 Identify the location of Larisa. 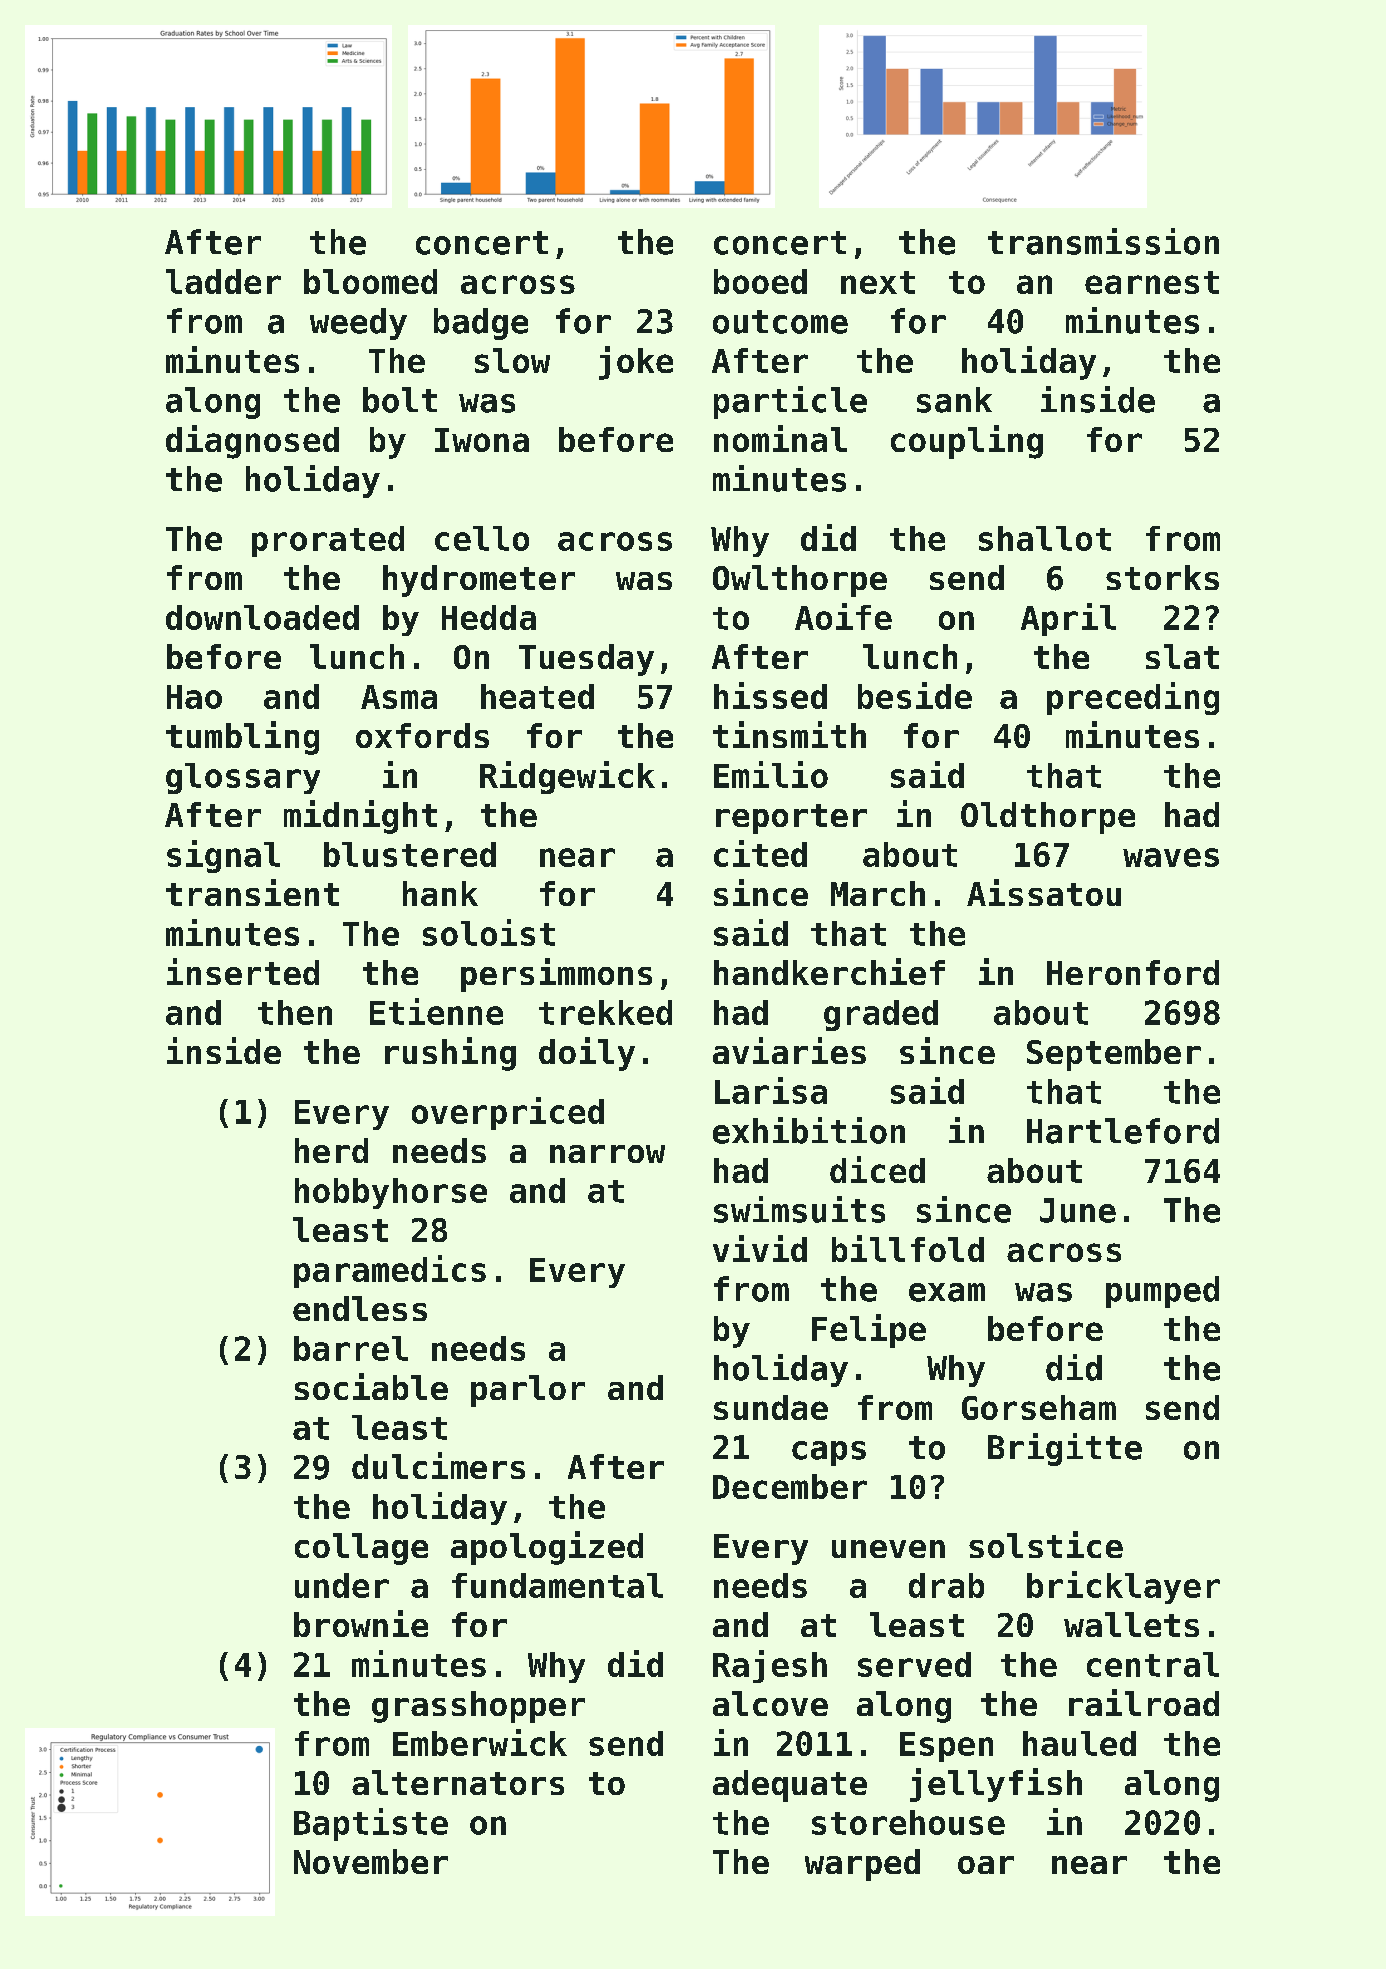
(771, 1090).
